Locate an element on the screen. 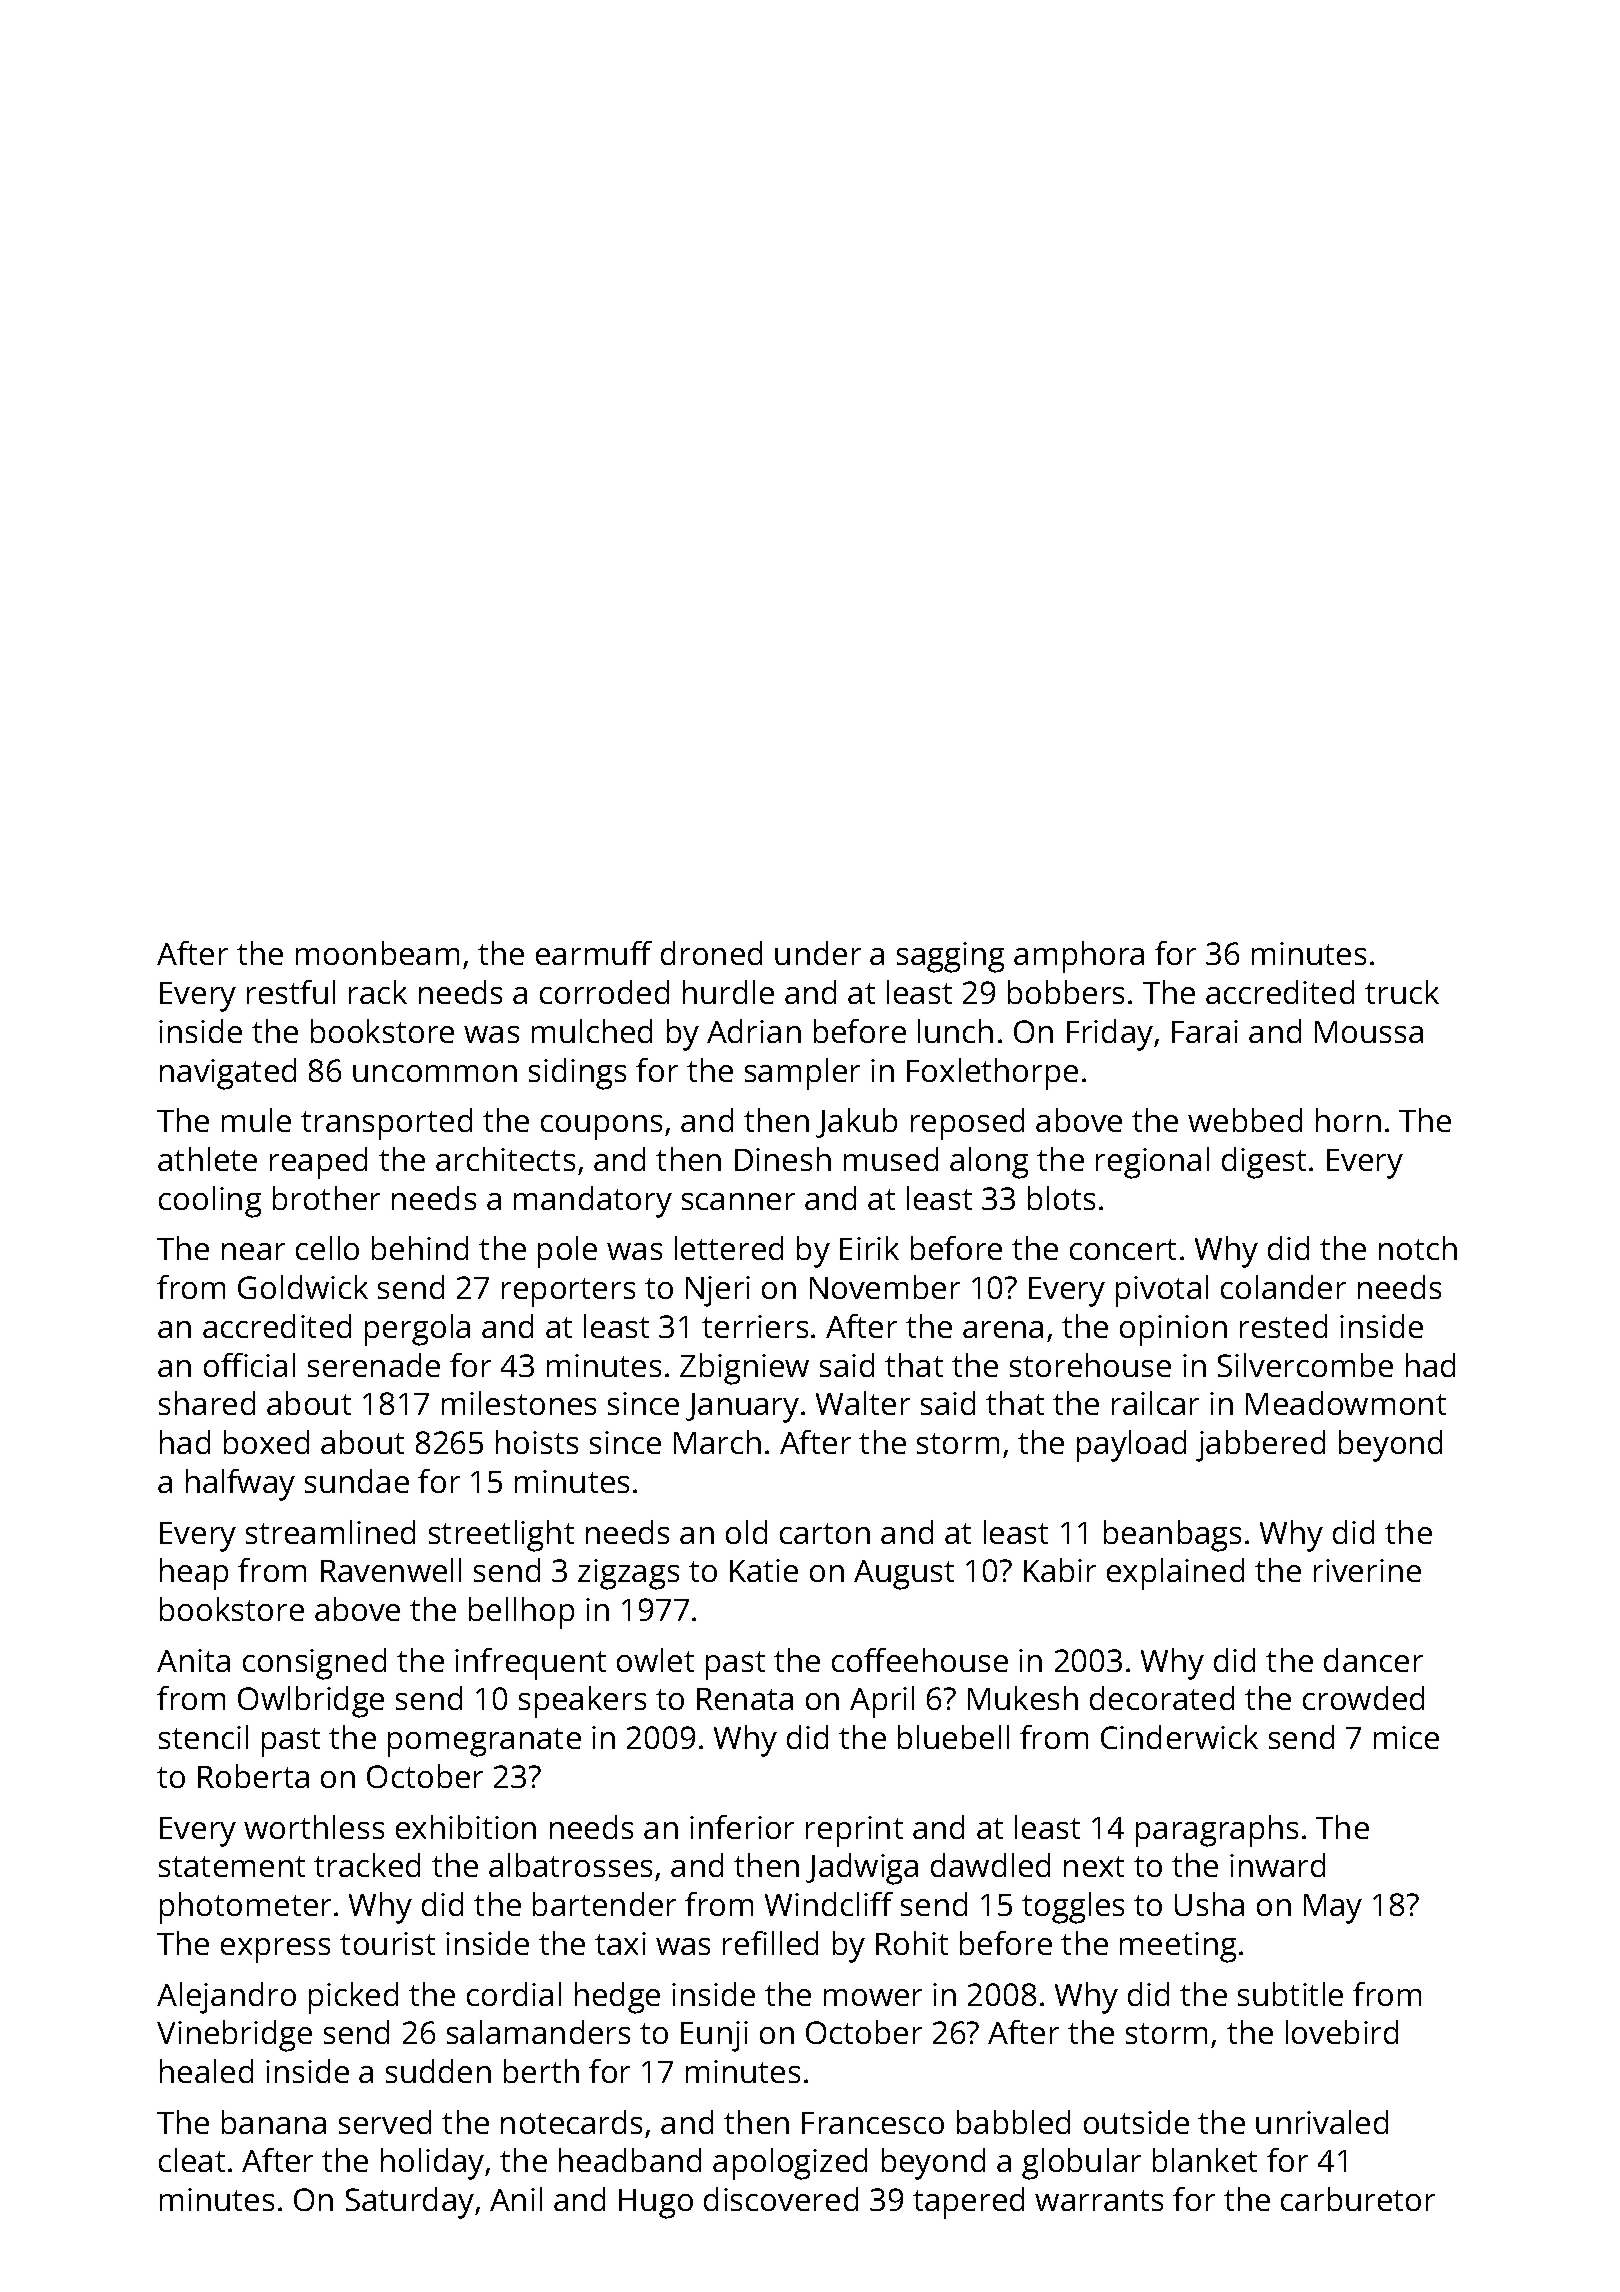 Image resolution: width=1620 pixels, height=2292 pixels. halfway is located at coordinates (240, 1485).
